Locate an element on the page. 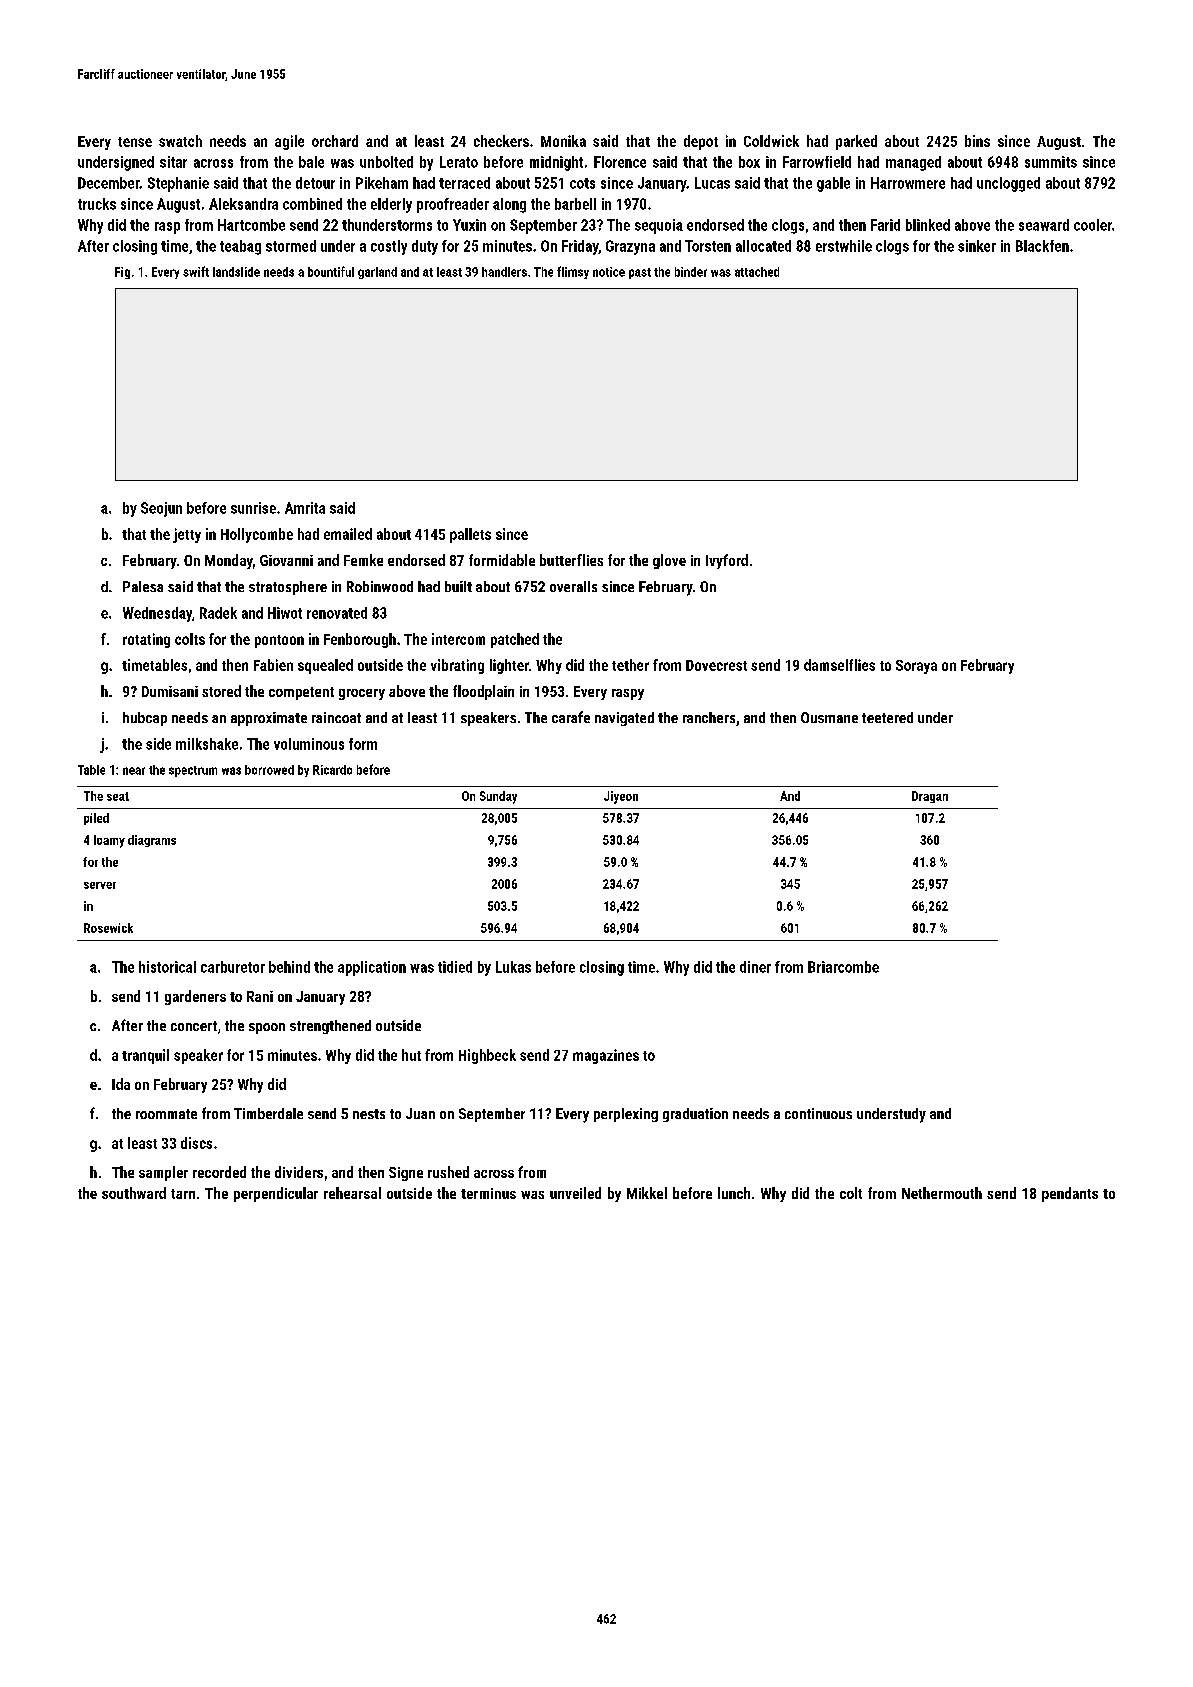  Ivyford is located at coordinates (727, 561).
